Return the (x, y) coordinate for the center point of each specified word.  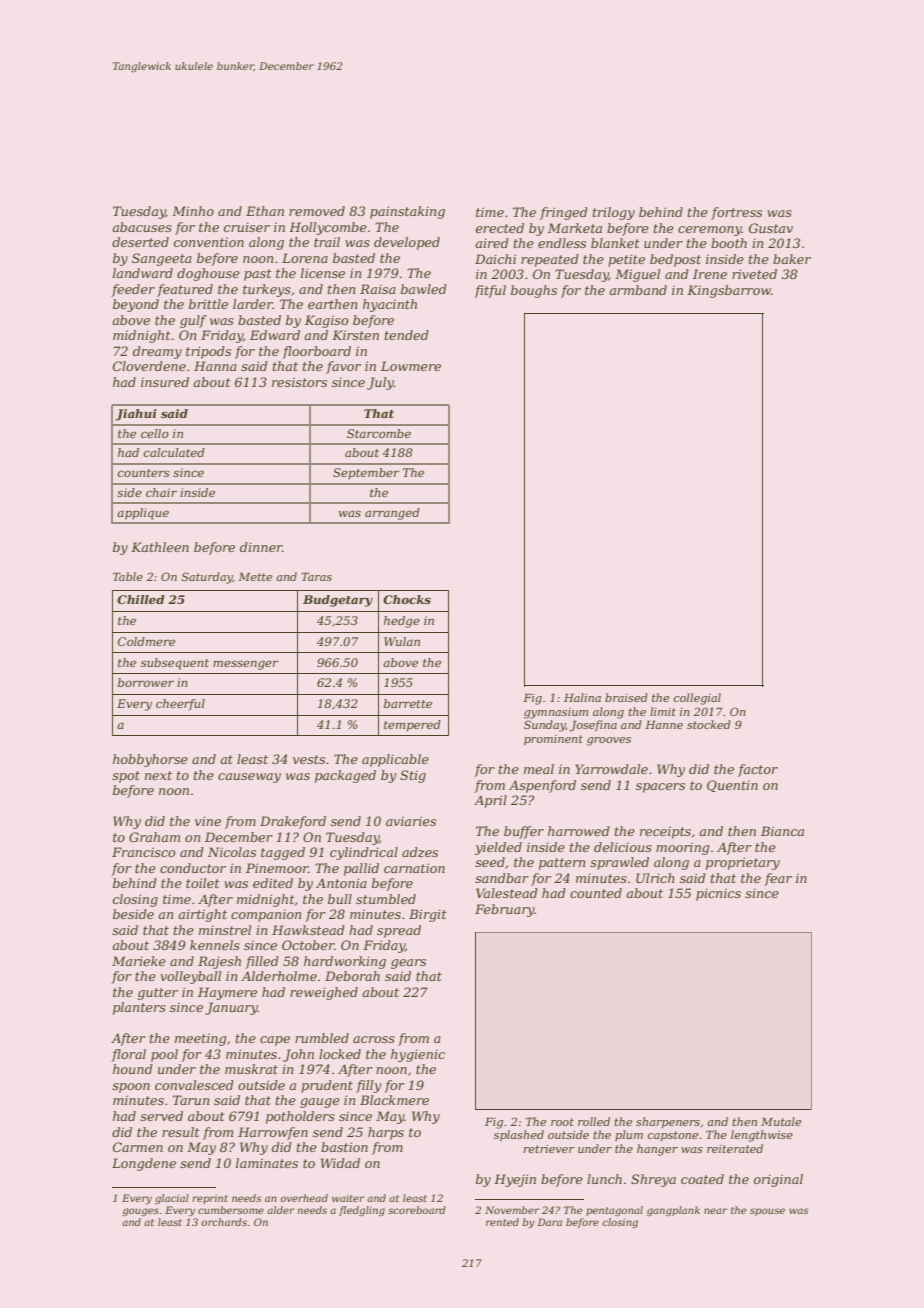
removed (317, 211)
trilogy (614, 213)
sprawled (619, 863)
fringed (564, 213)
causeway (249, 778)
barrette (408, 703)
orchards (224, 1222)
